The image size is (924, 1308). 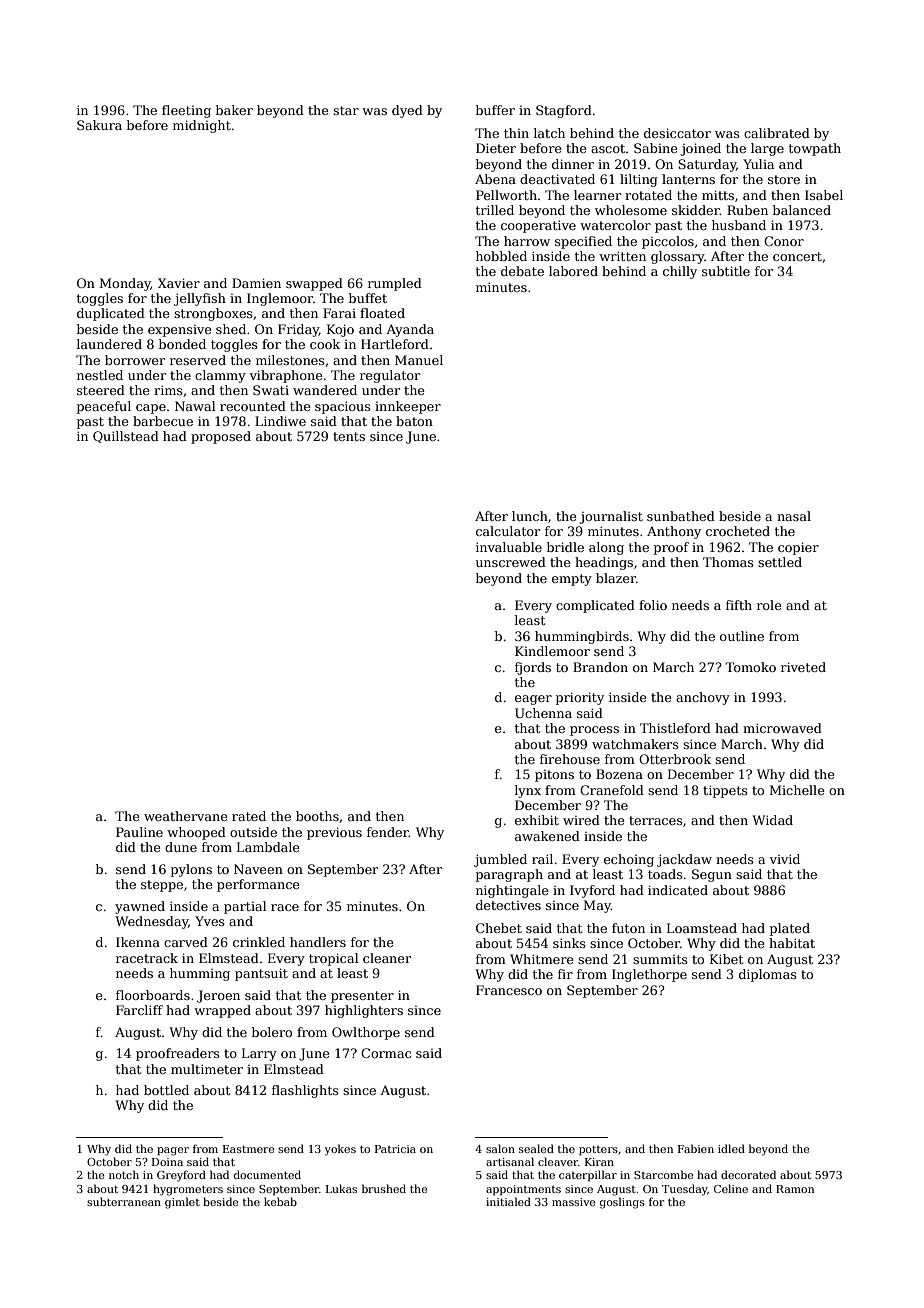 What do you see at coordinates (234, 110) in the screenshot?
I see `baker` at bounding box center [234, 110].
